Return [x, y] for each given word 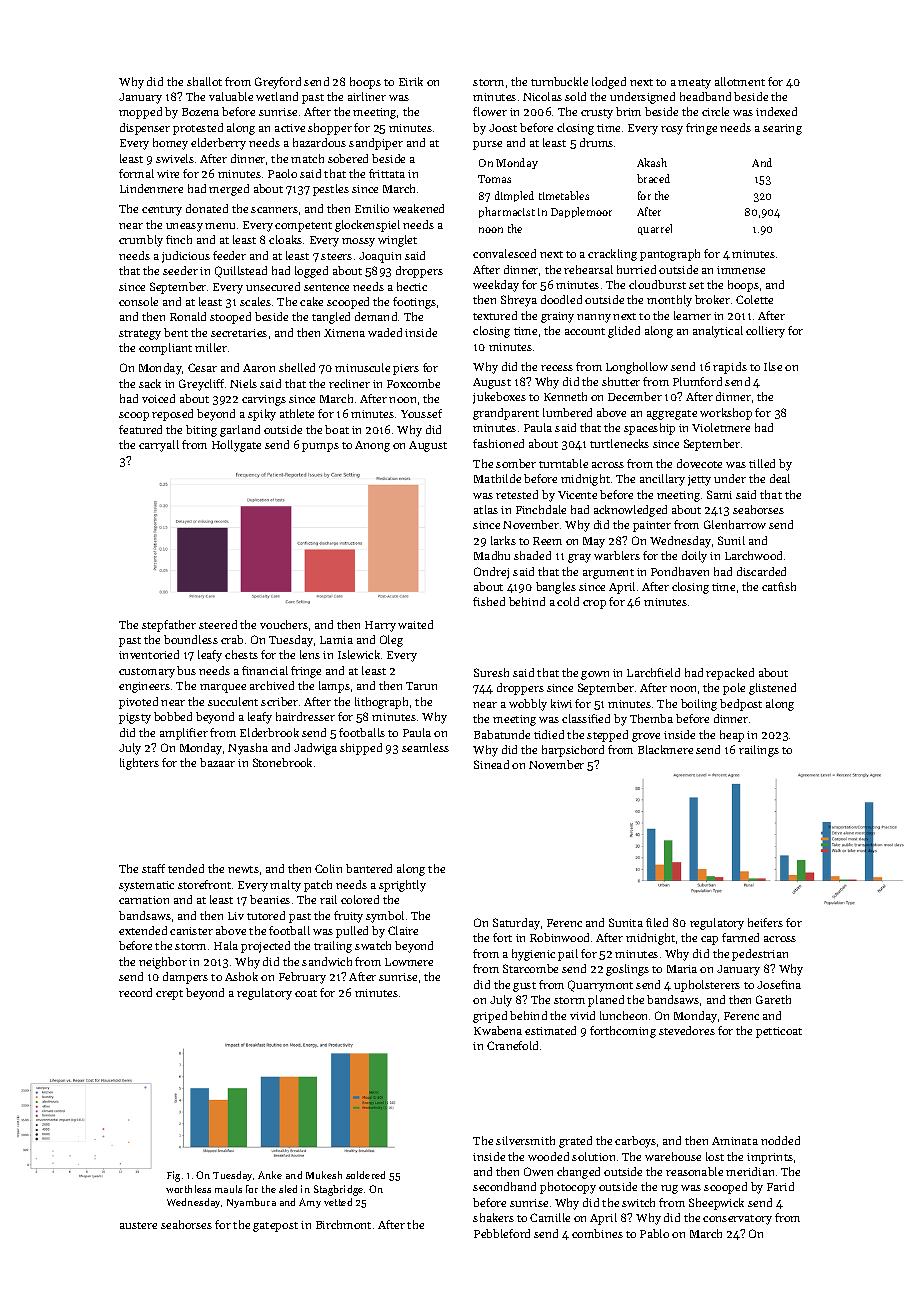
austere [138, 1225]
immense [741, 270]
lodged [609, 83]
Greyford [278, 83]
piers [406, 369]
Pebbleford [502, 1233]
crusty [597, 114]
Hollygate [236, 446]
